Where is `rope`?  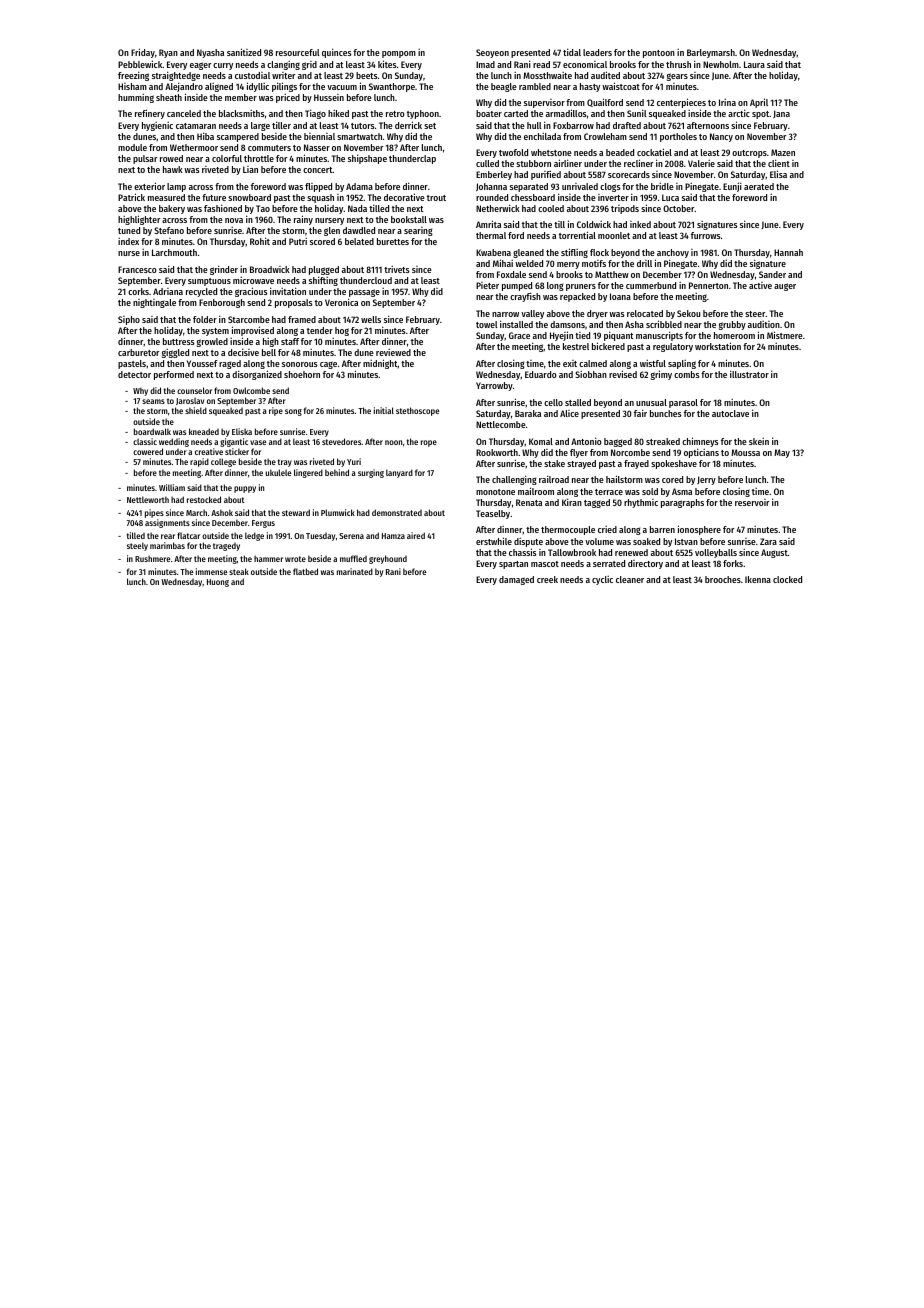
rope is located at coordinates (429, 443).
